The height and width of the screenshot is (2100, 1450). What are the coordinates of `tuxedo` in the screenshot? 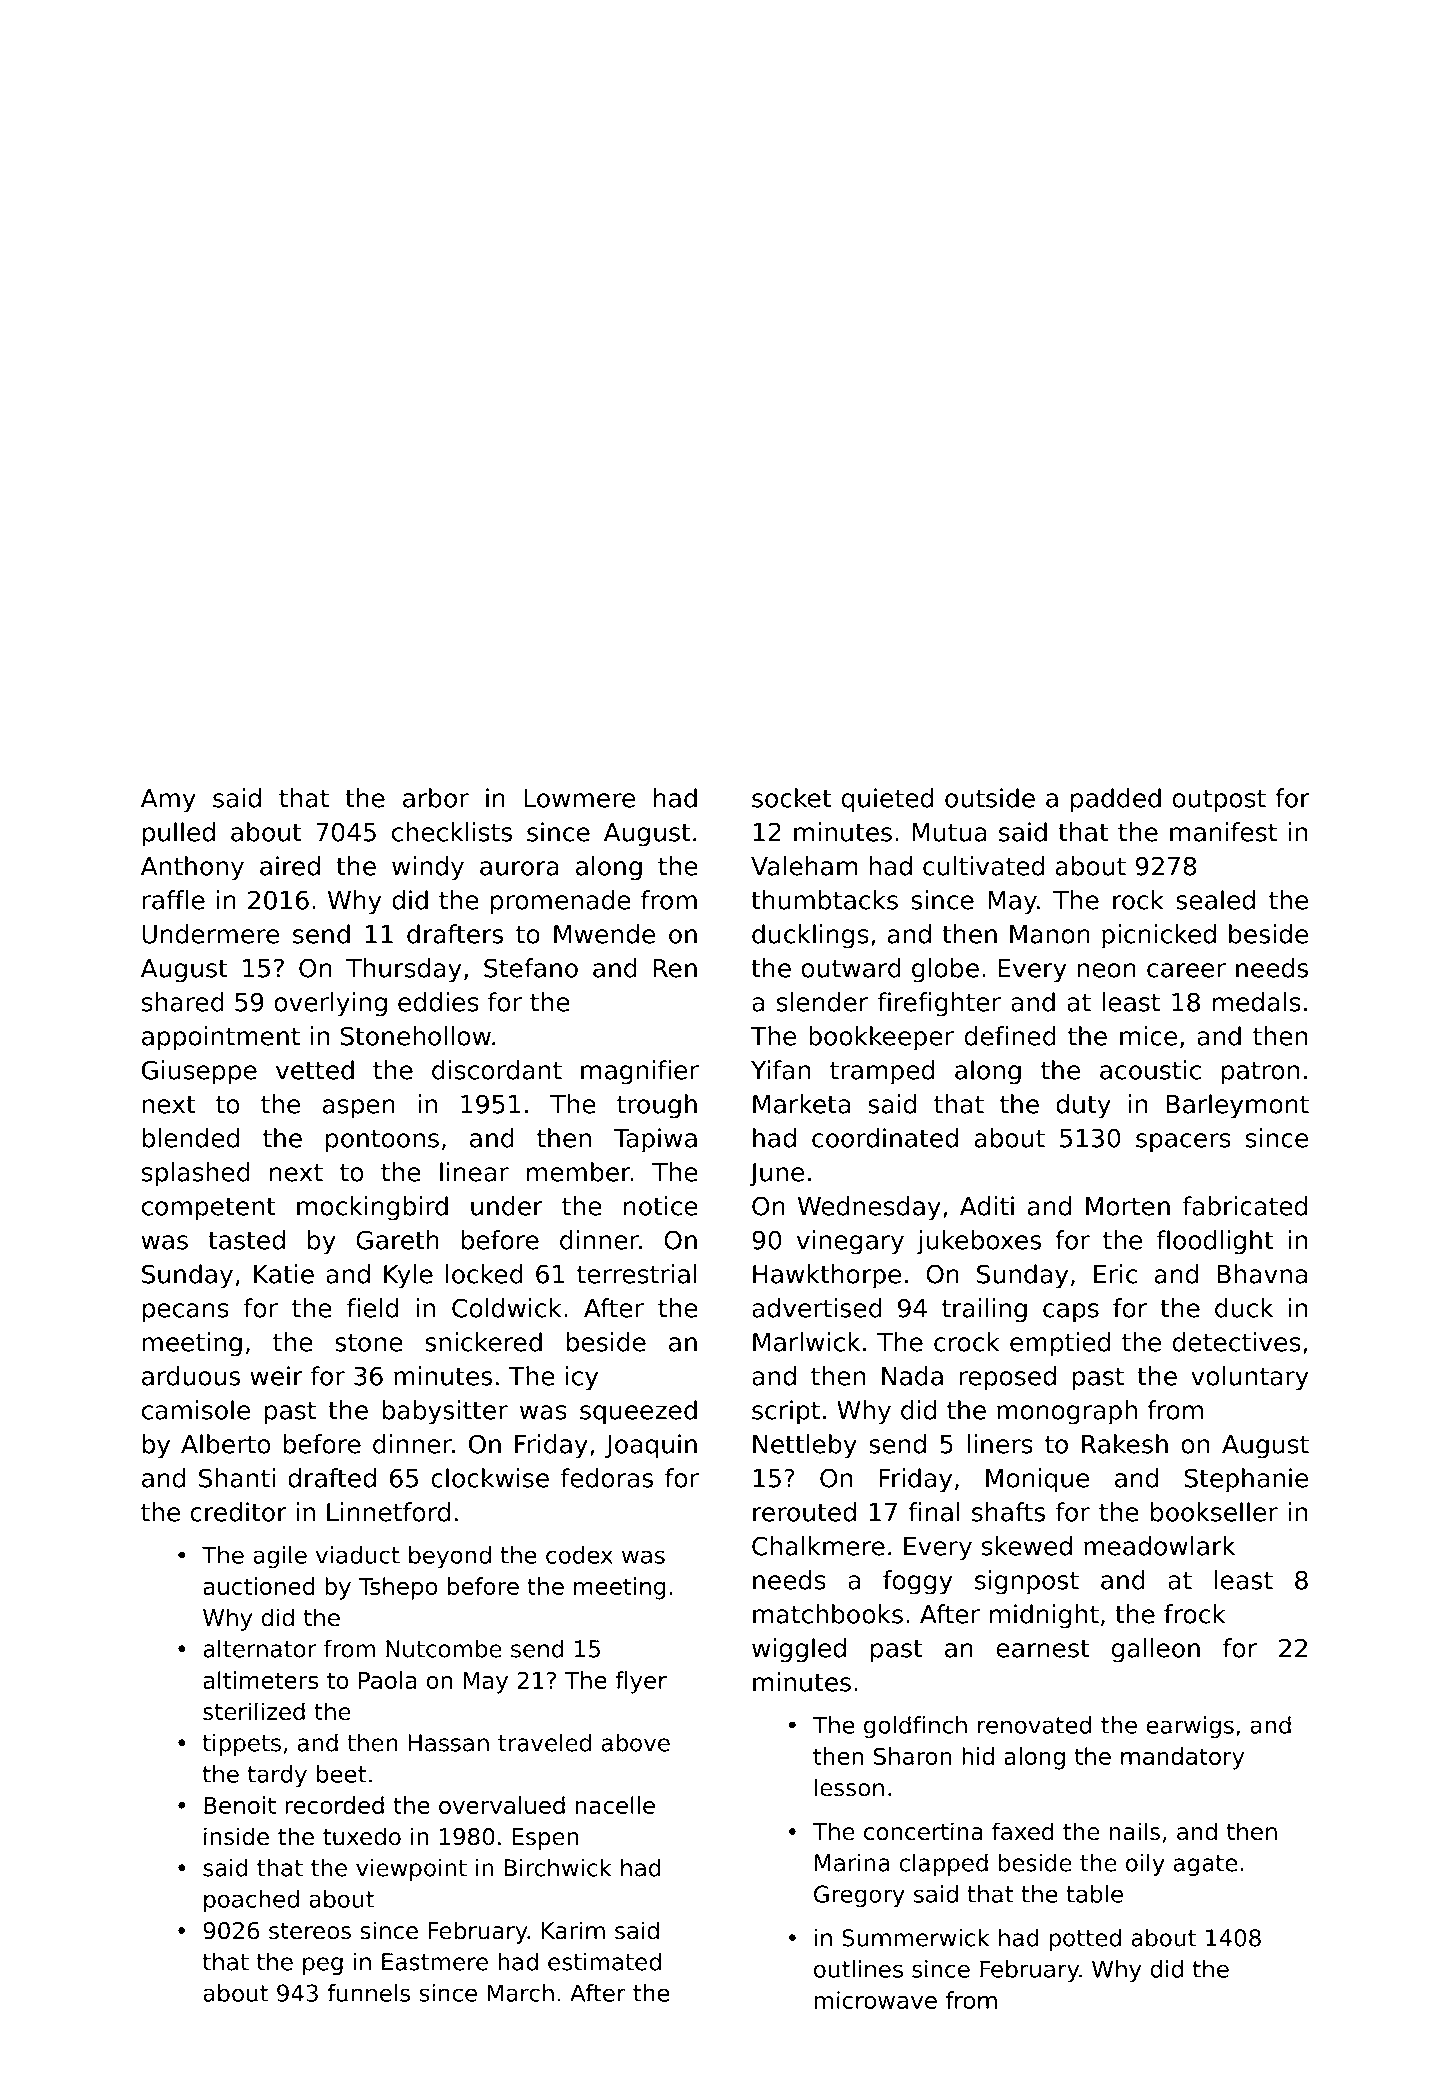 It's located at (362, 1836).
